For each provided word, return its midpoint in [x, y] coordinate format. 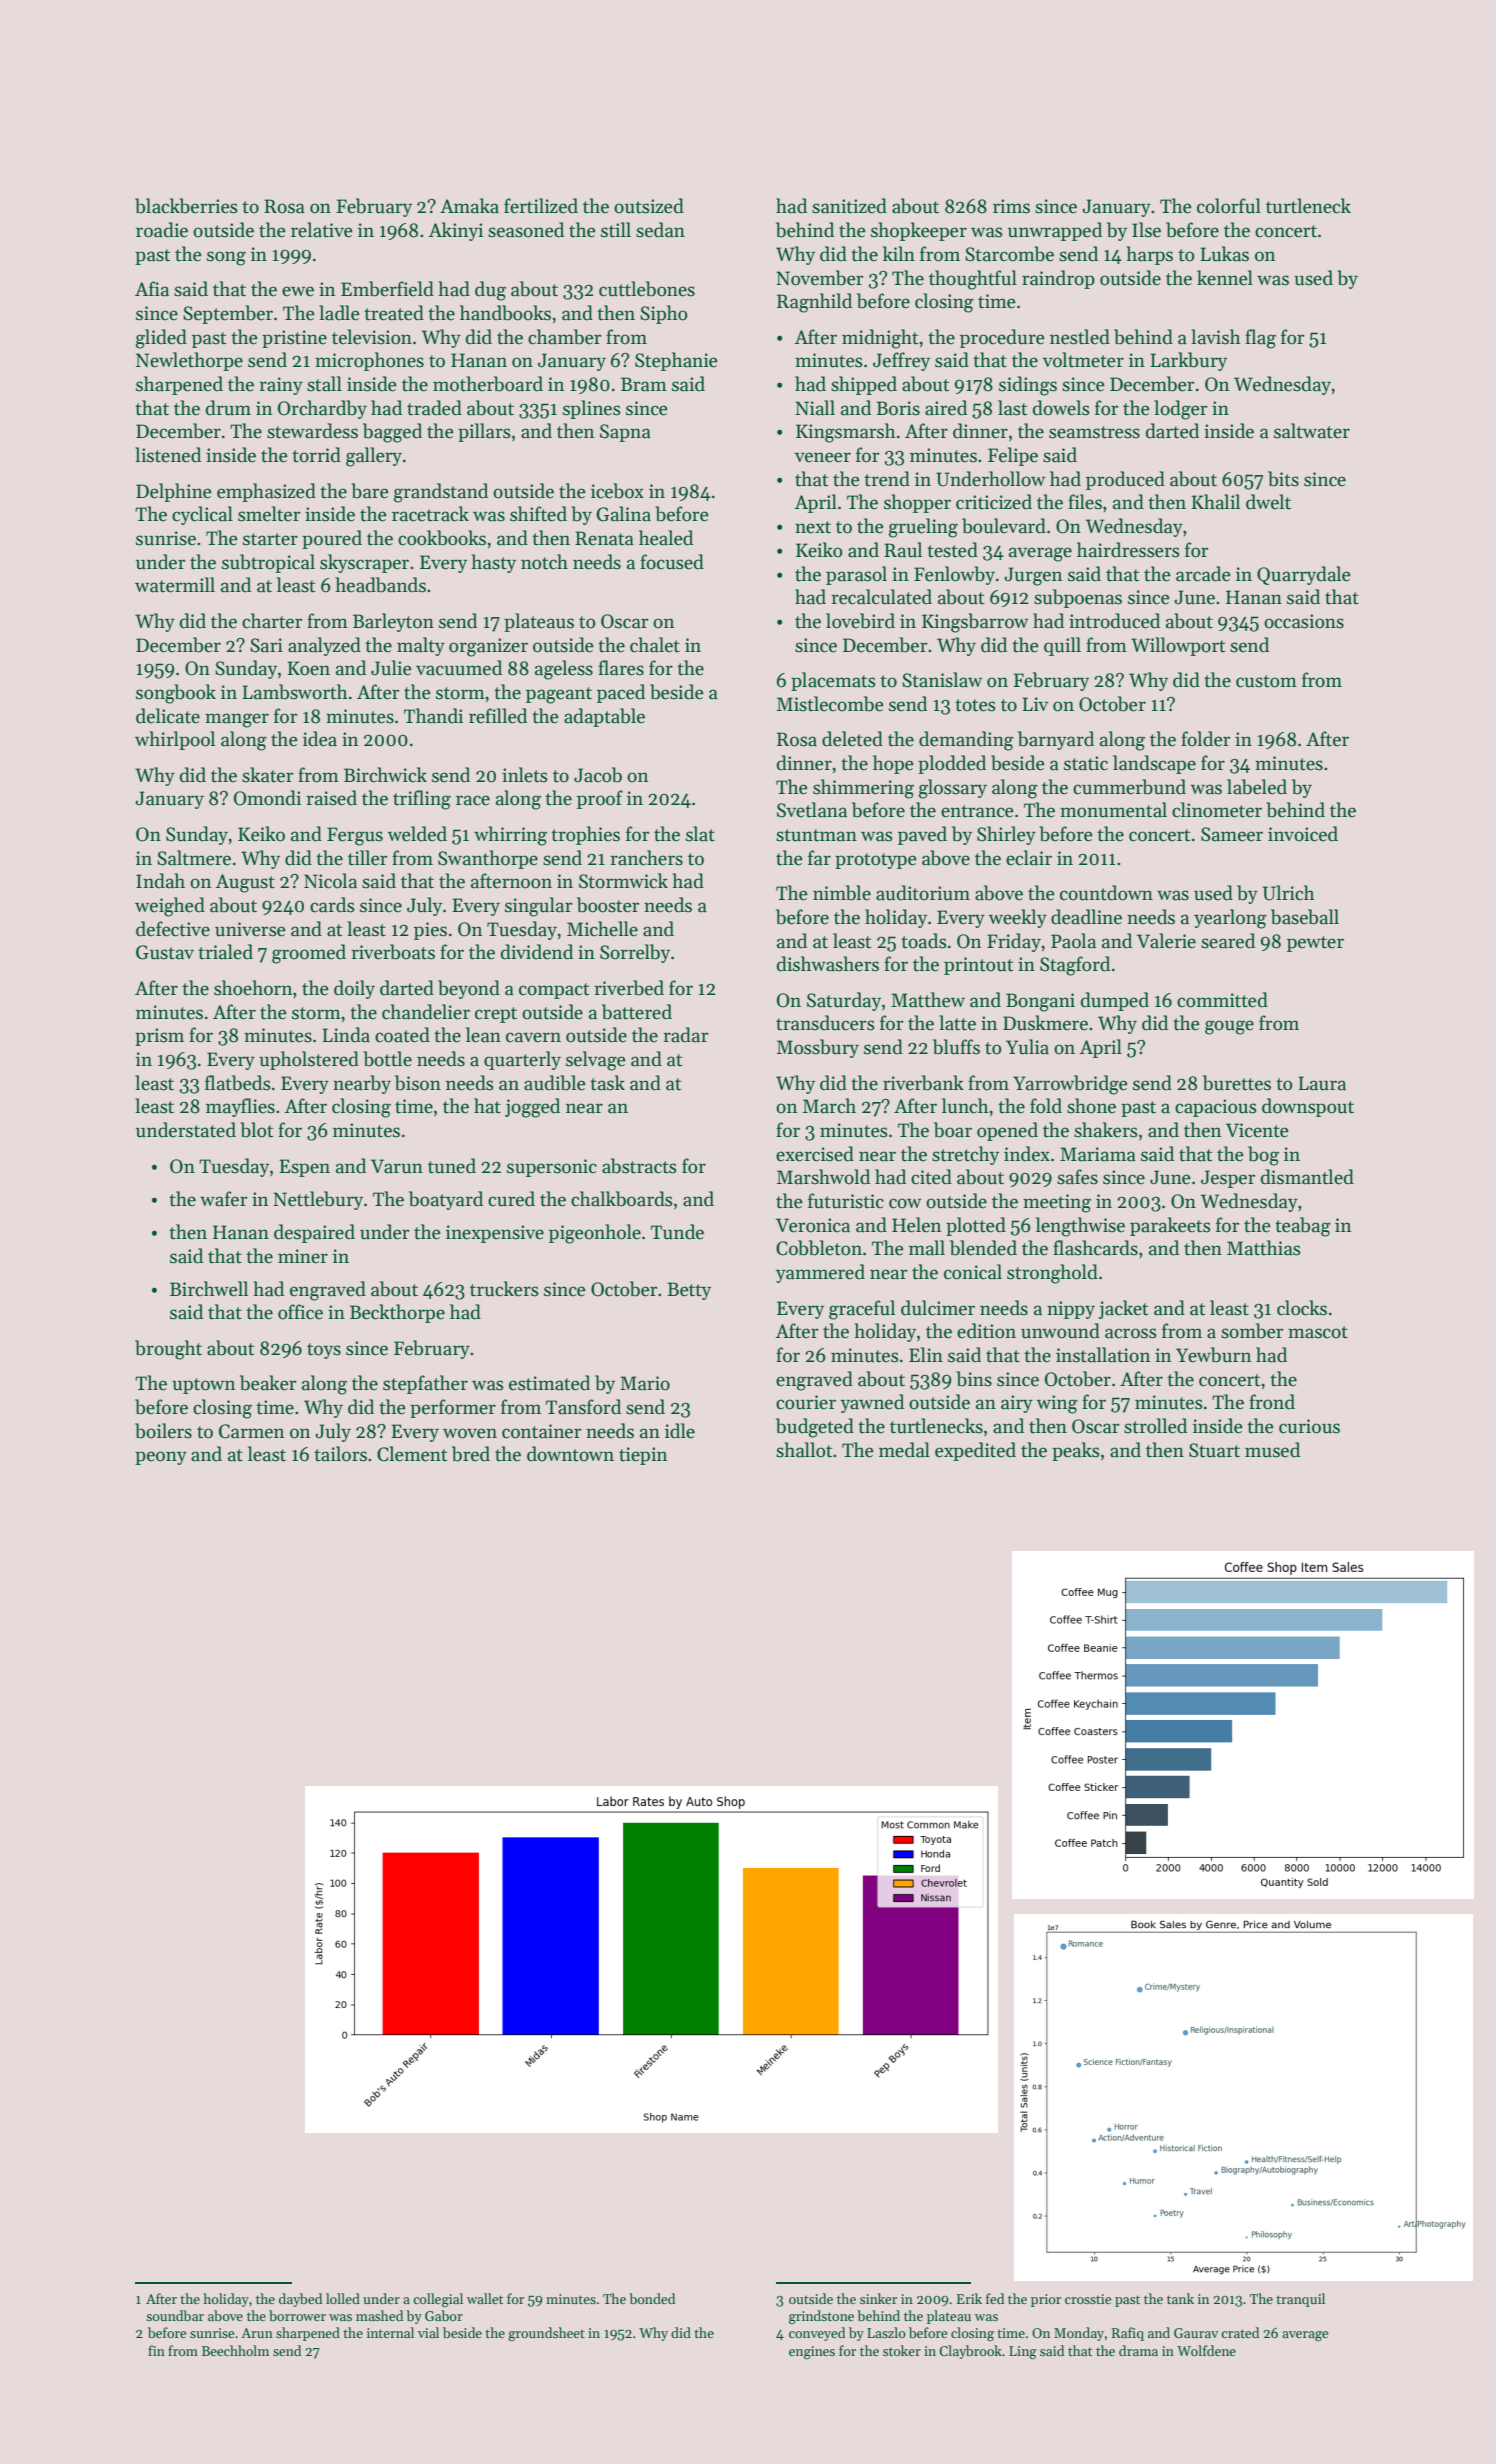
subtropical [268, 563]
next [813, 527]
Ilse [1146, 230]
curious [1309, 1426]
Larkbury [1188, 361]
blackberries [186, 206]
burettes [1237, 1083]
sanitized [849, 206]
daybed [300, 2300]
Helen [916, 1225]
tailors [340, 1454]
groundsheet [546, 2334]
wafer [223, 1199]
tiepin [643, 1456]
